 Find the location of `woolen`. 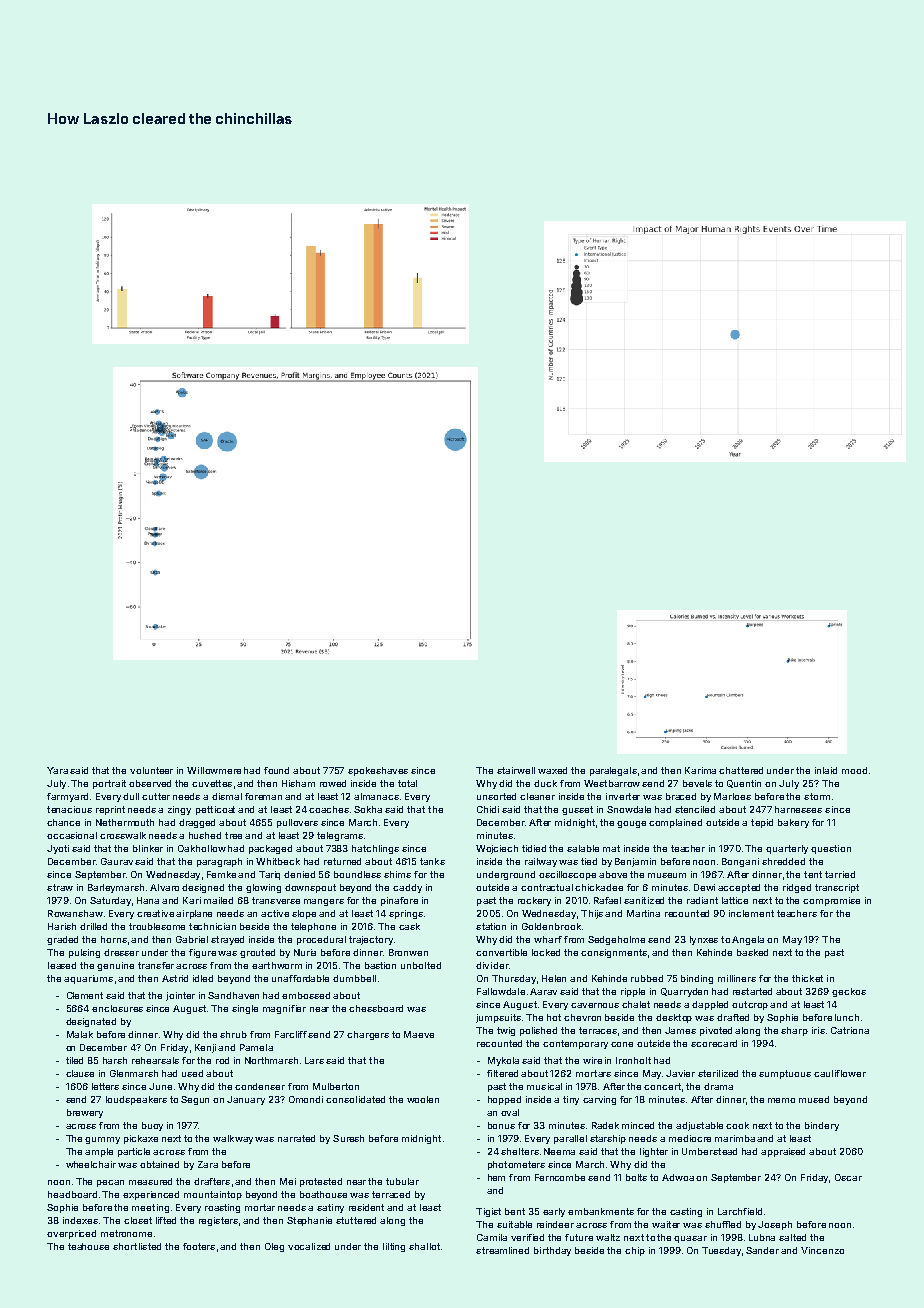

woolen is located at coordinates (423, 1099).
